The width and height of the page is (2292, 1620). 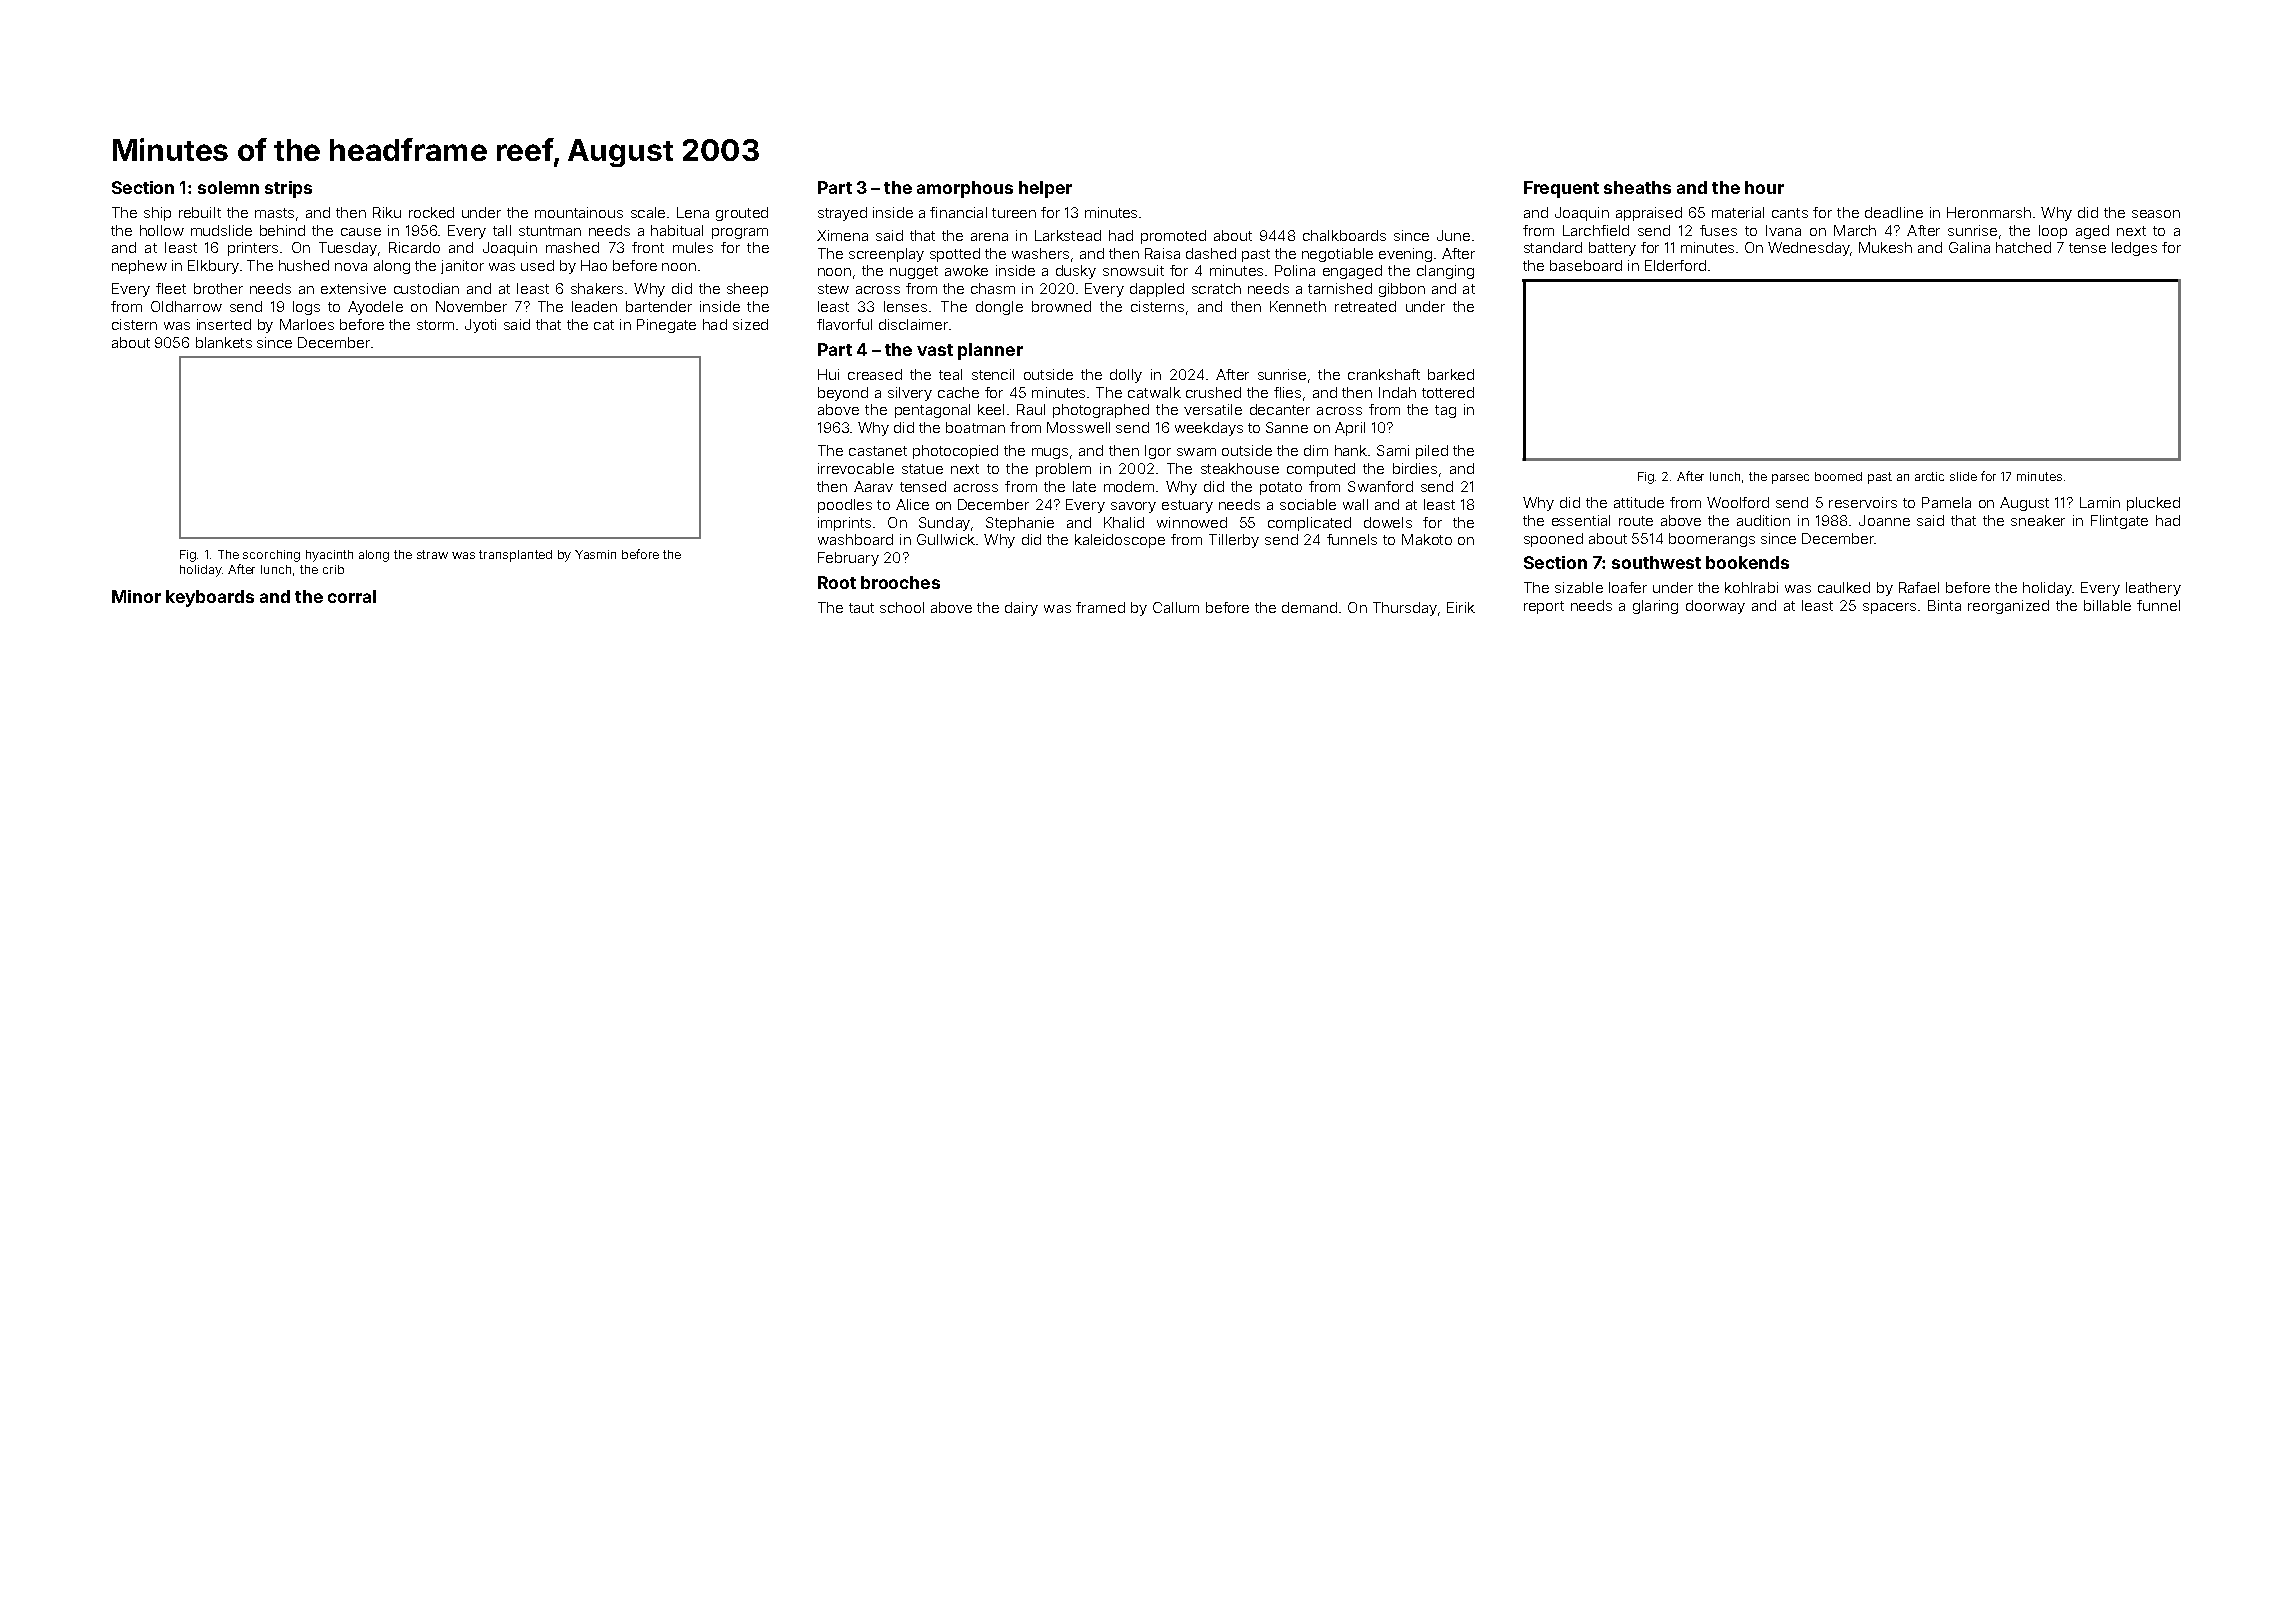 I want to click on barked, so click(x=1451, y=374).
